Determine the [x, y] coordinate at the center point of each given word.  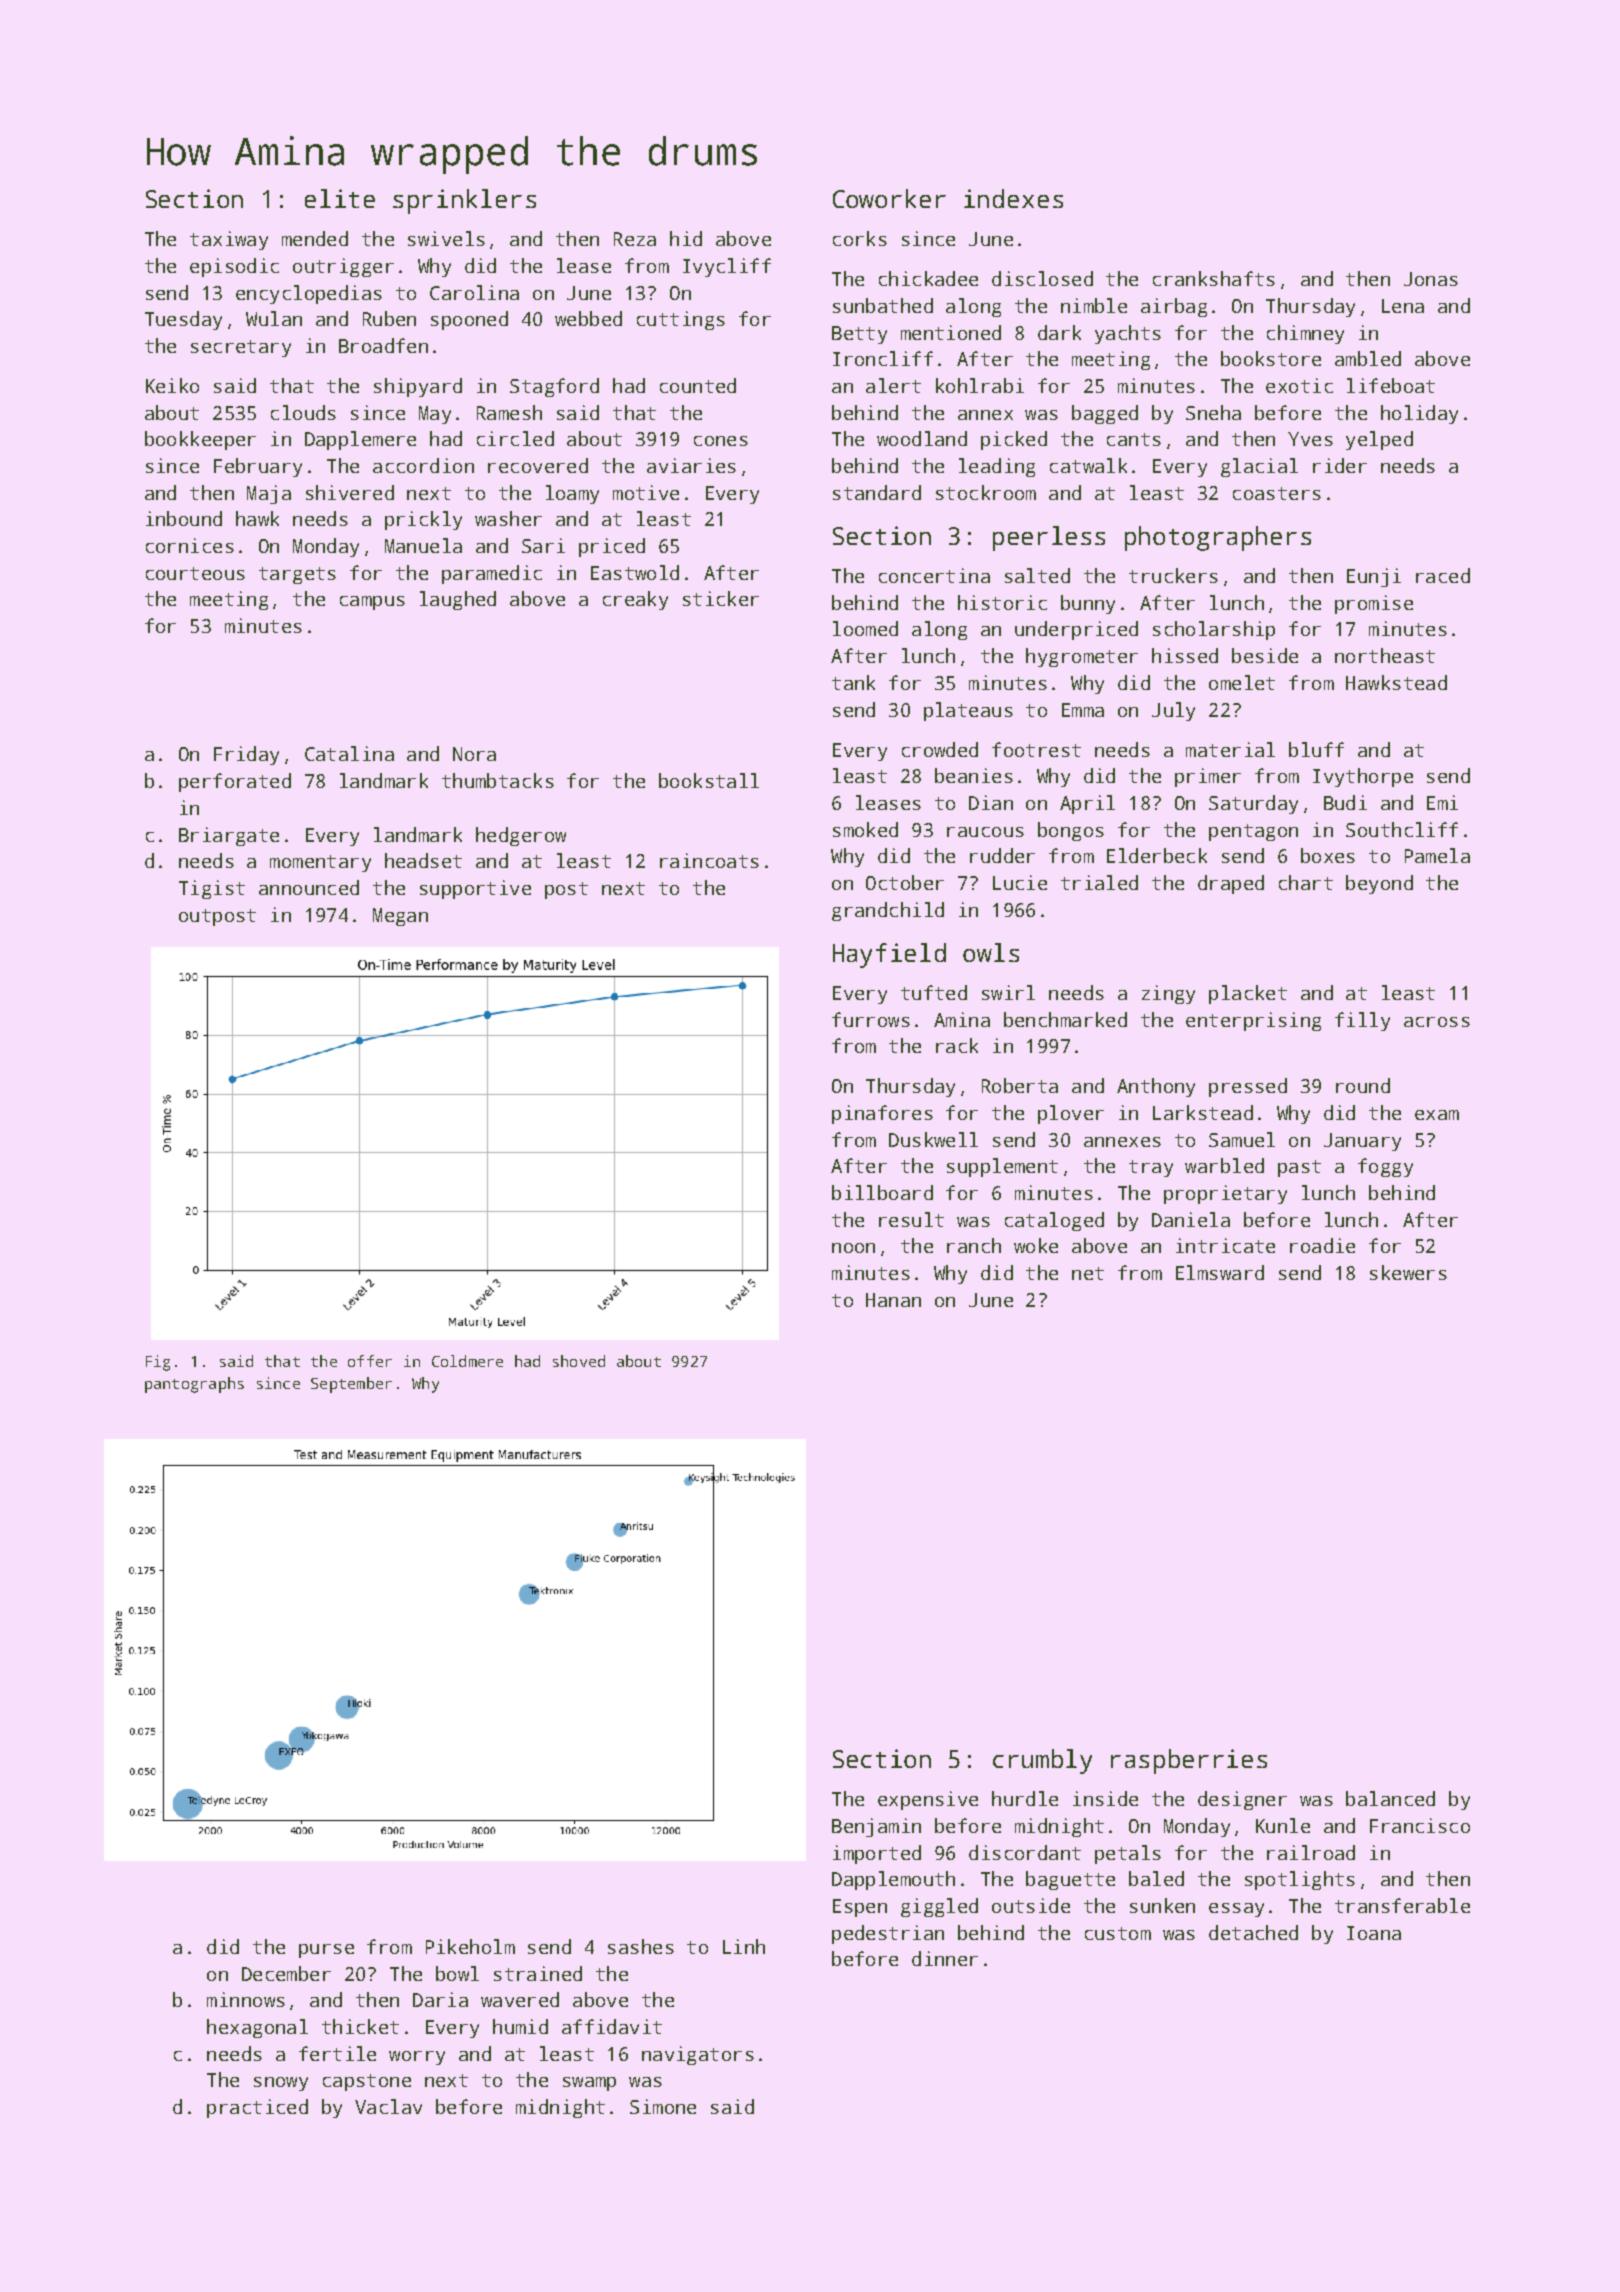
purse [326, 1951]
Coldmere [467, 1361]
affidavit [612, 2026]
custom [1118, 1933]
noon [853, 1248]
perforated [235, 782]
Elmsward [1220, 1272]
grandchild [888, 911]
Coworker [889, 198]
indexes [1013, 198]
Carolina [474, 292]
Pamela [1437, 855]
